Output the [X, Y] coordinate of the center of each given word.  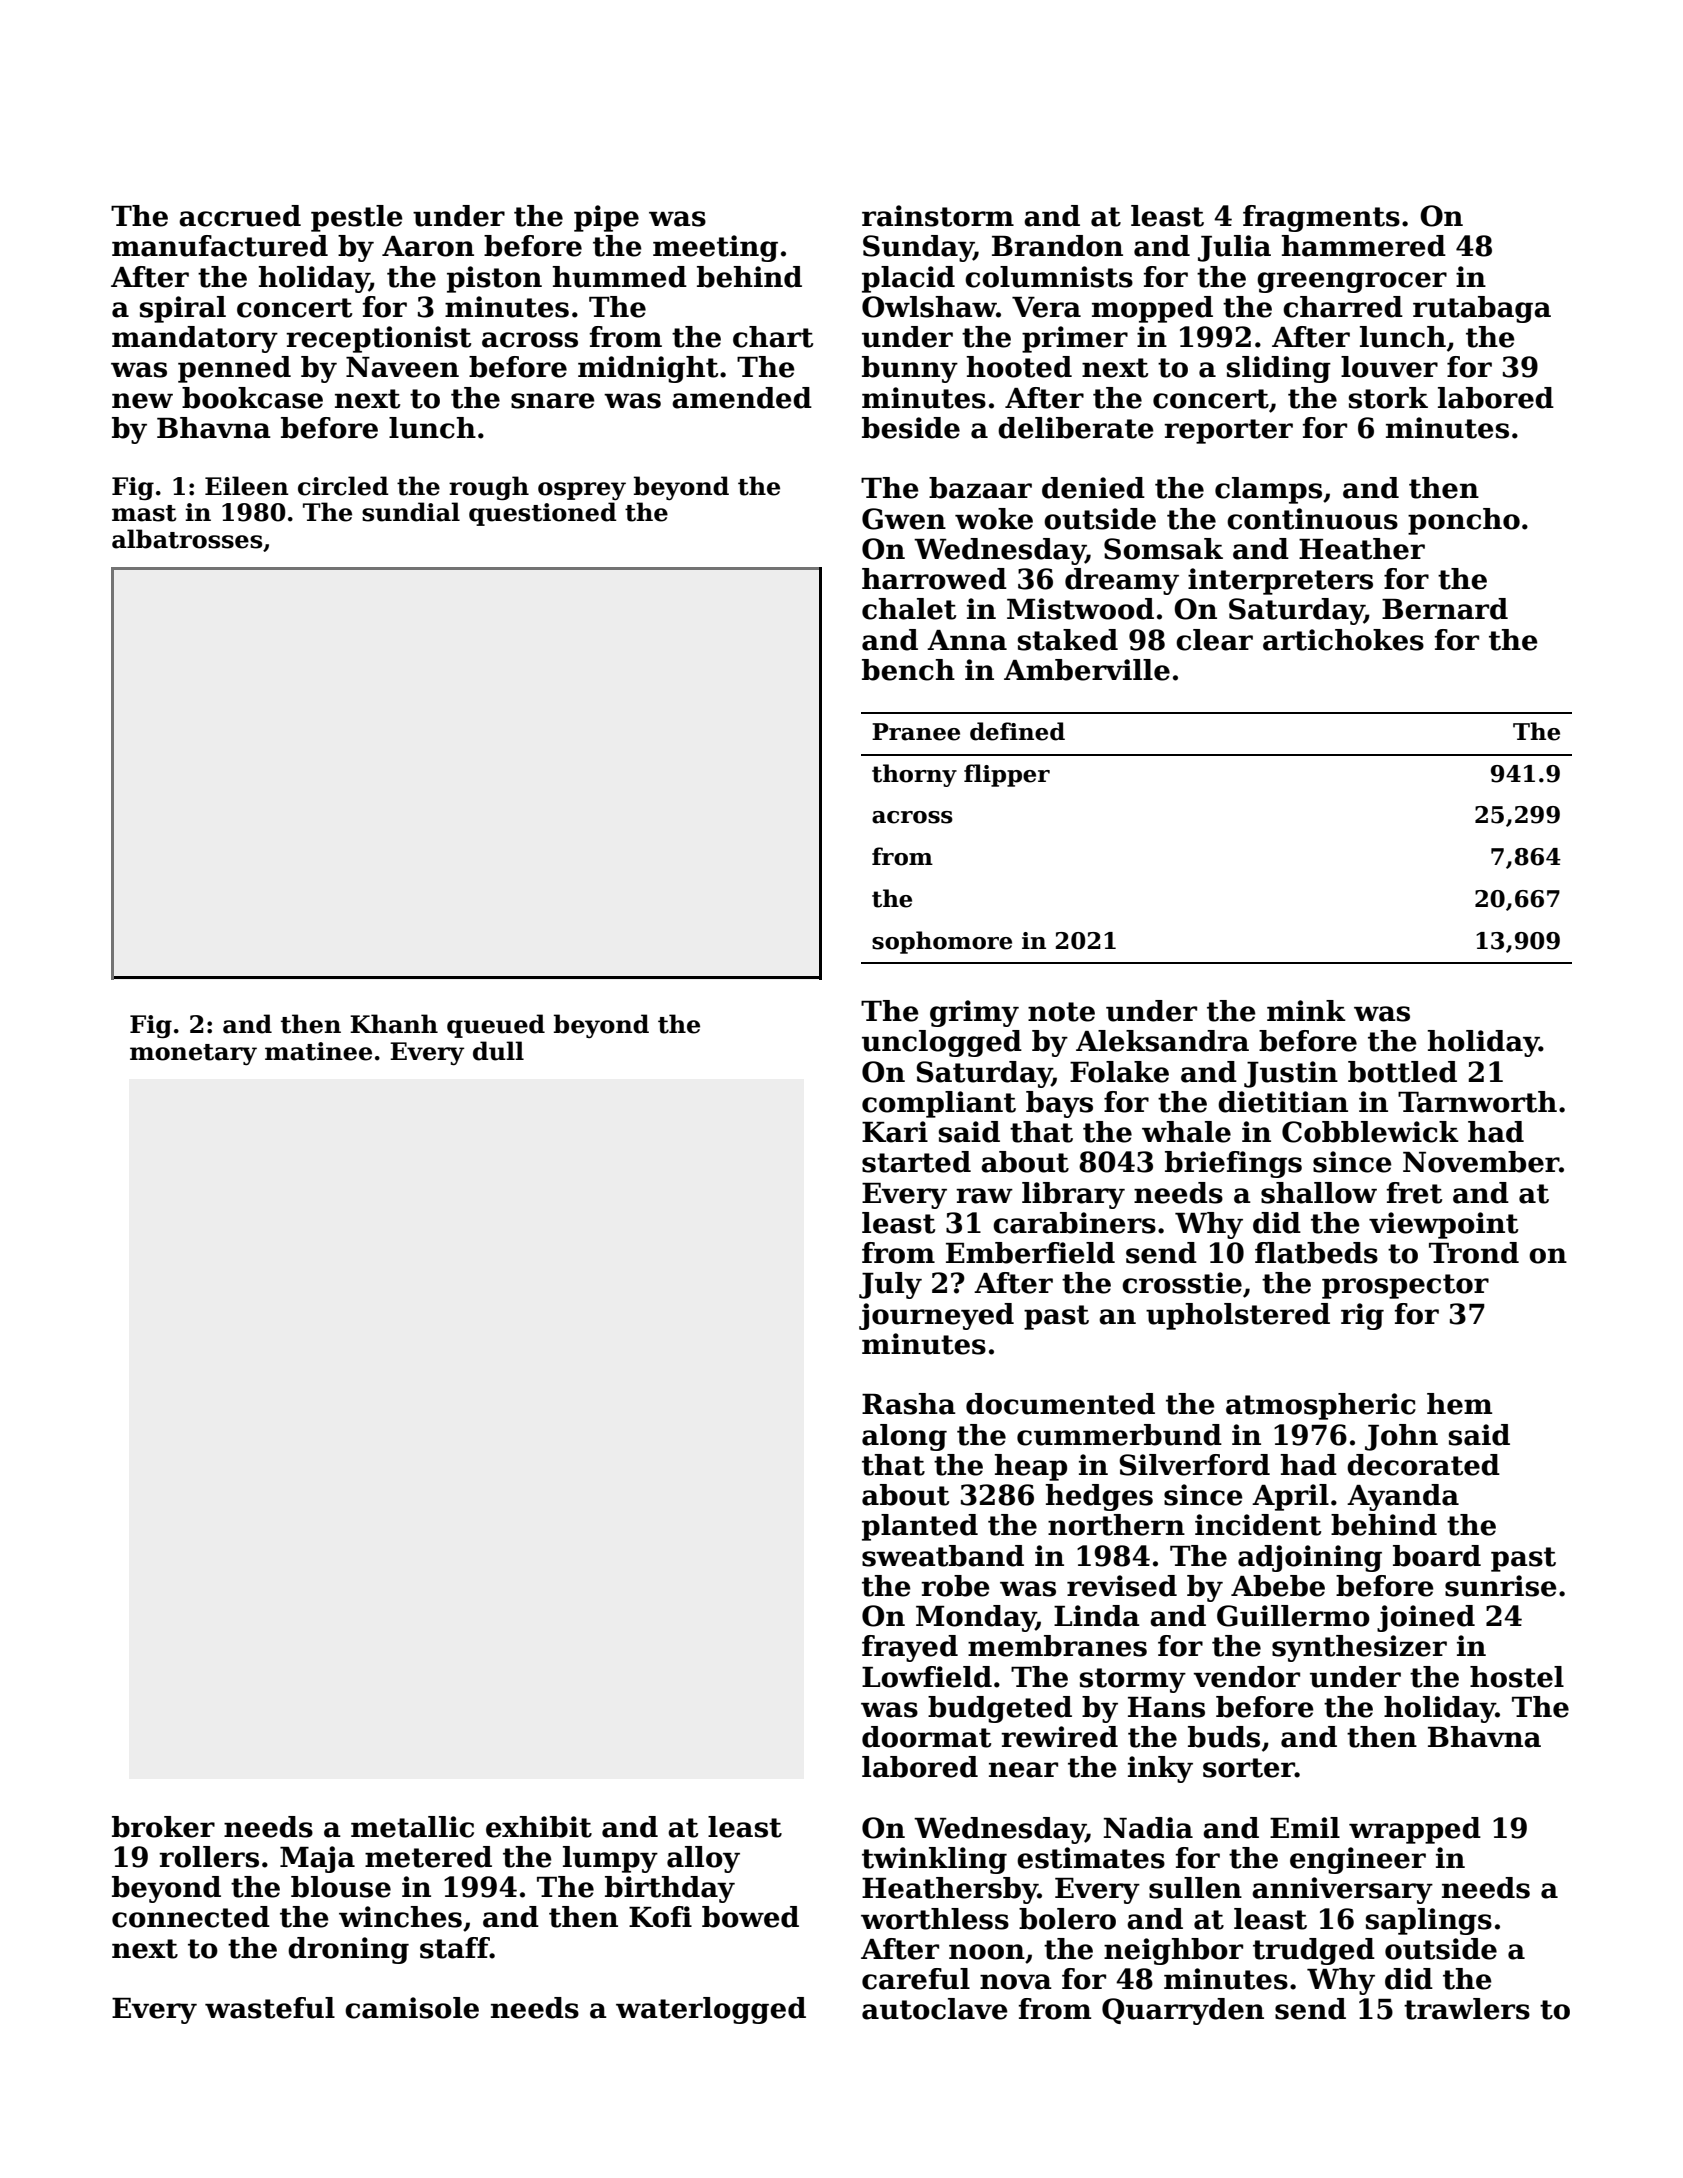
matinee [318, 1051]
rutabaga [1482, 309]
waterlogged [711, 2010]
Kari [895, 1132]
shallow [1319, 1193]
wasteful [270, 2008]
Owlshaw [929, 307]
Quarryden [1183, 2011]
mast [144, 513]
